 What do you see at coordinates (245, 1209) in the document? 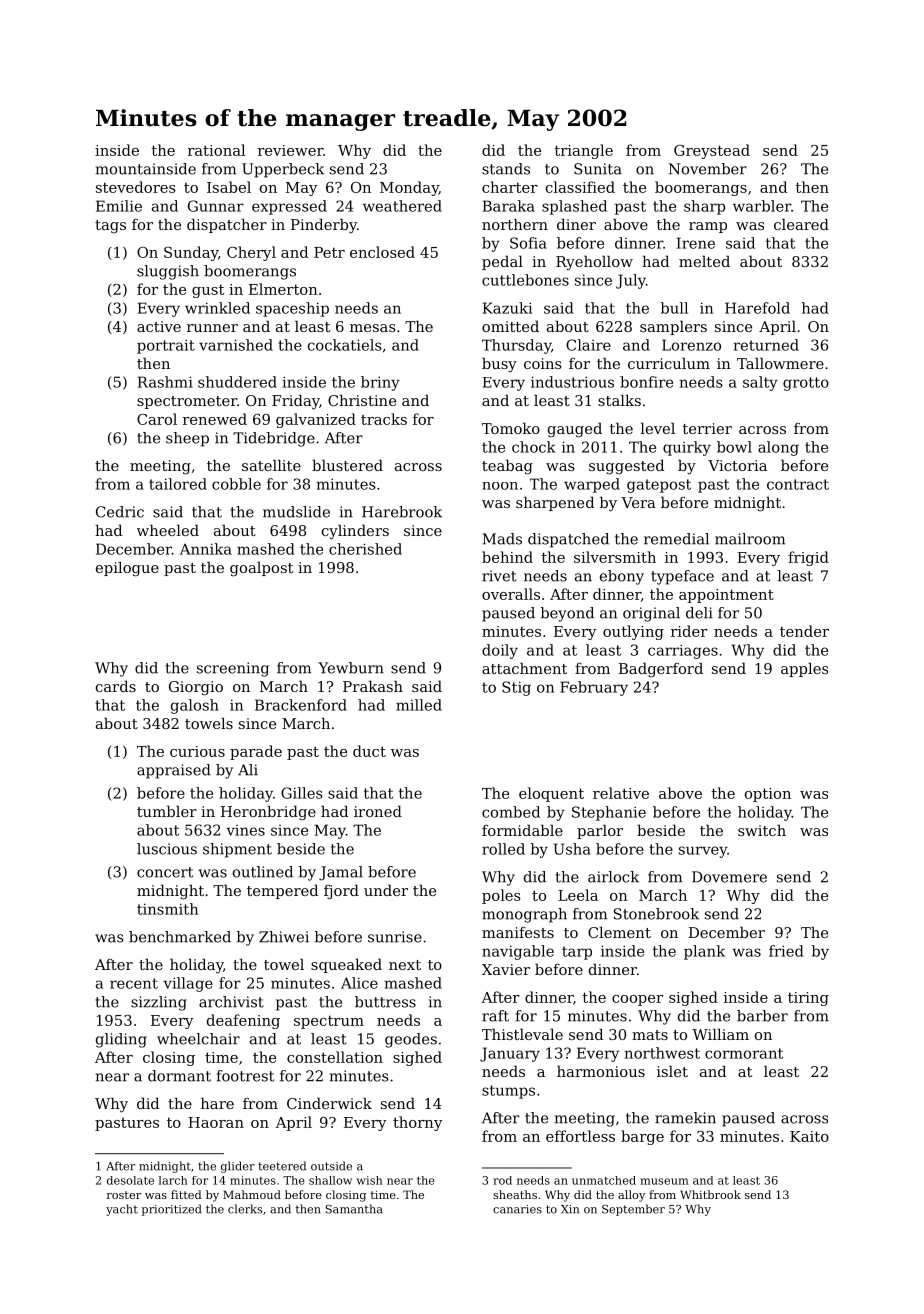
I see `clerks` at bounding box center [245, 1209].
